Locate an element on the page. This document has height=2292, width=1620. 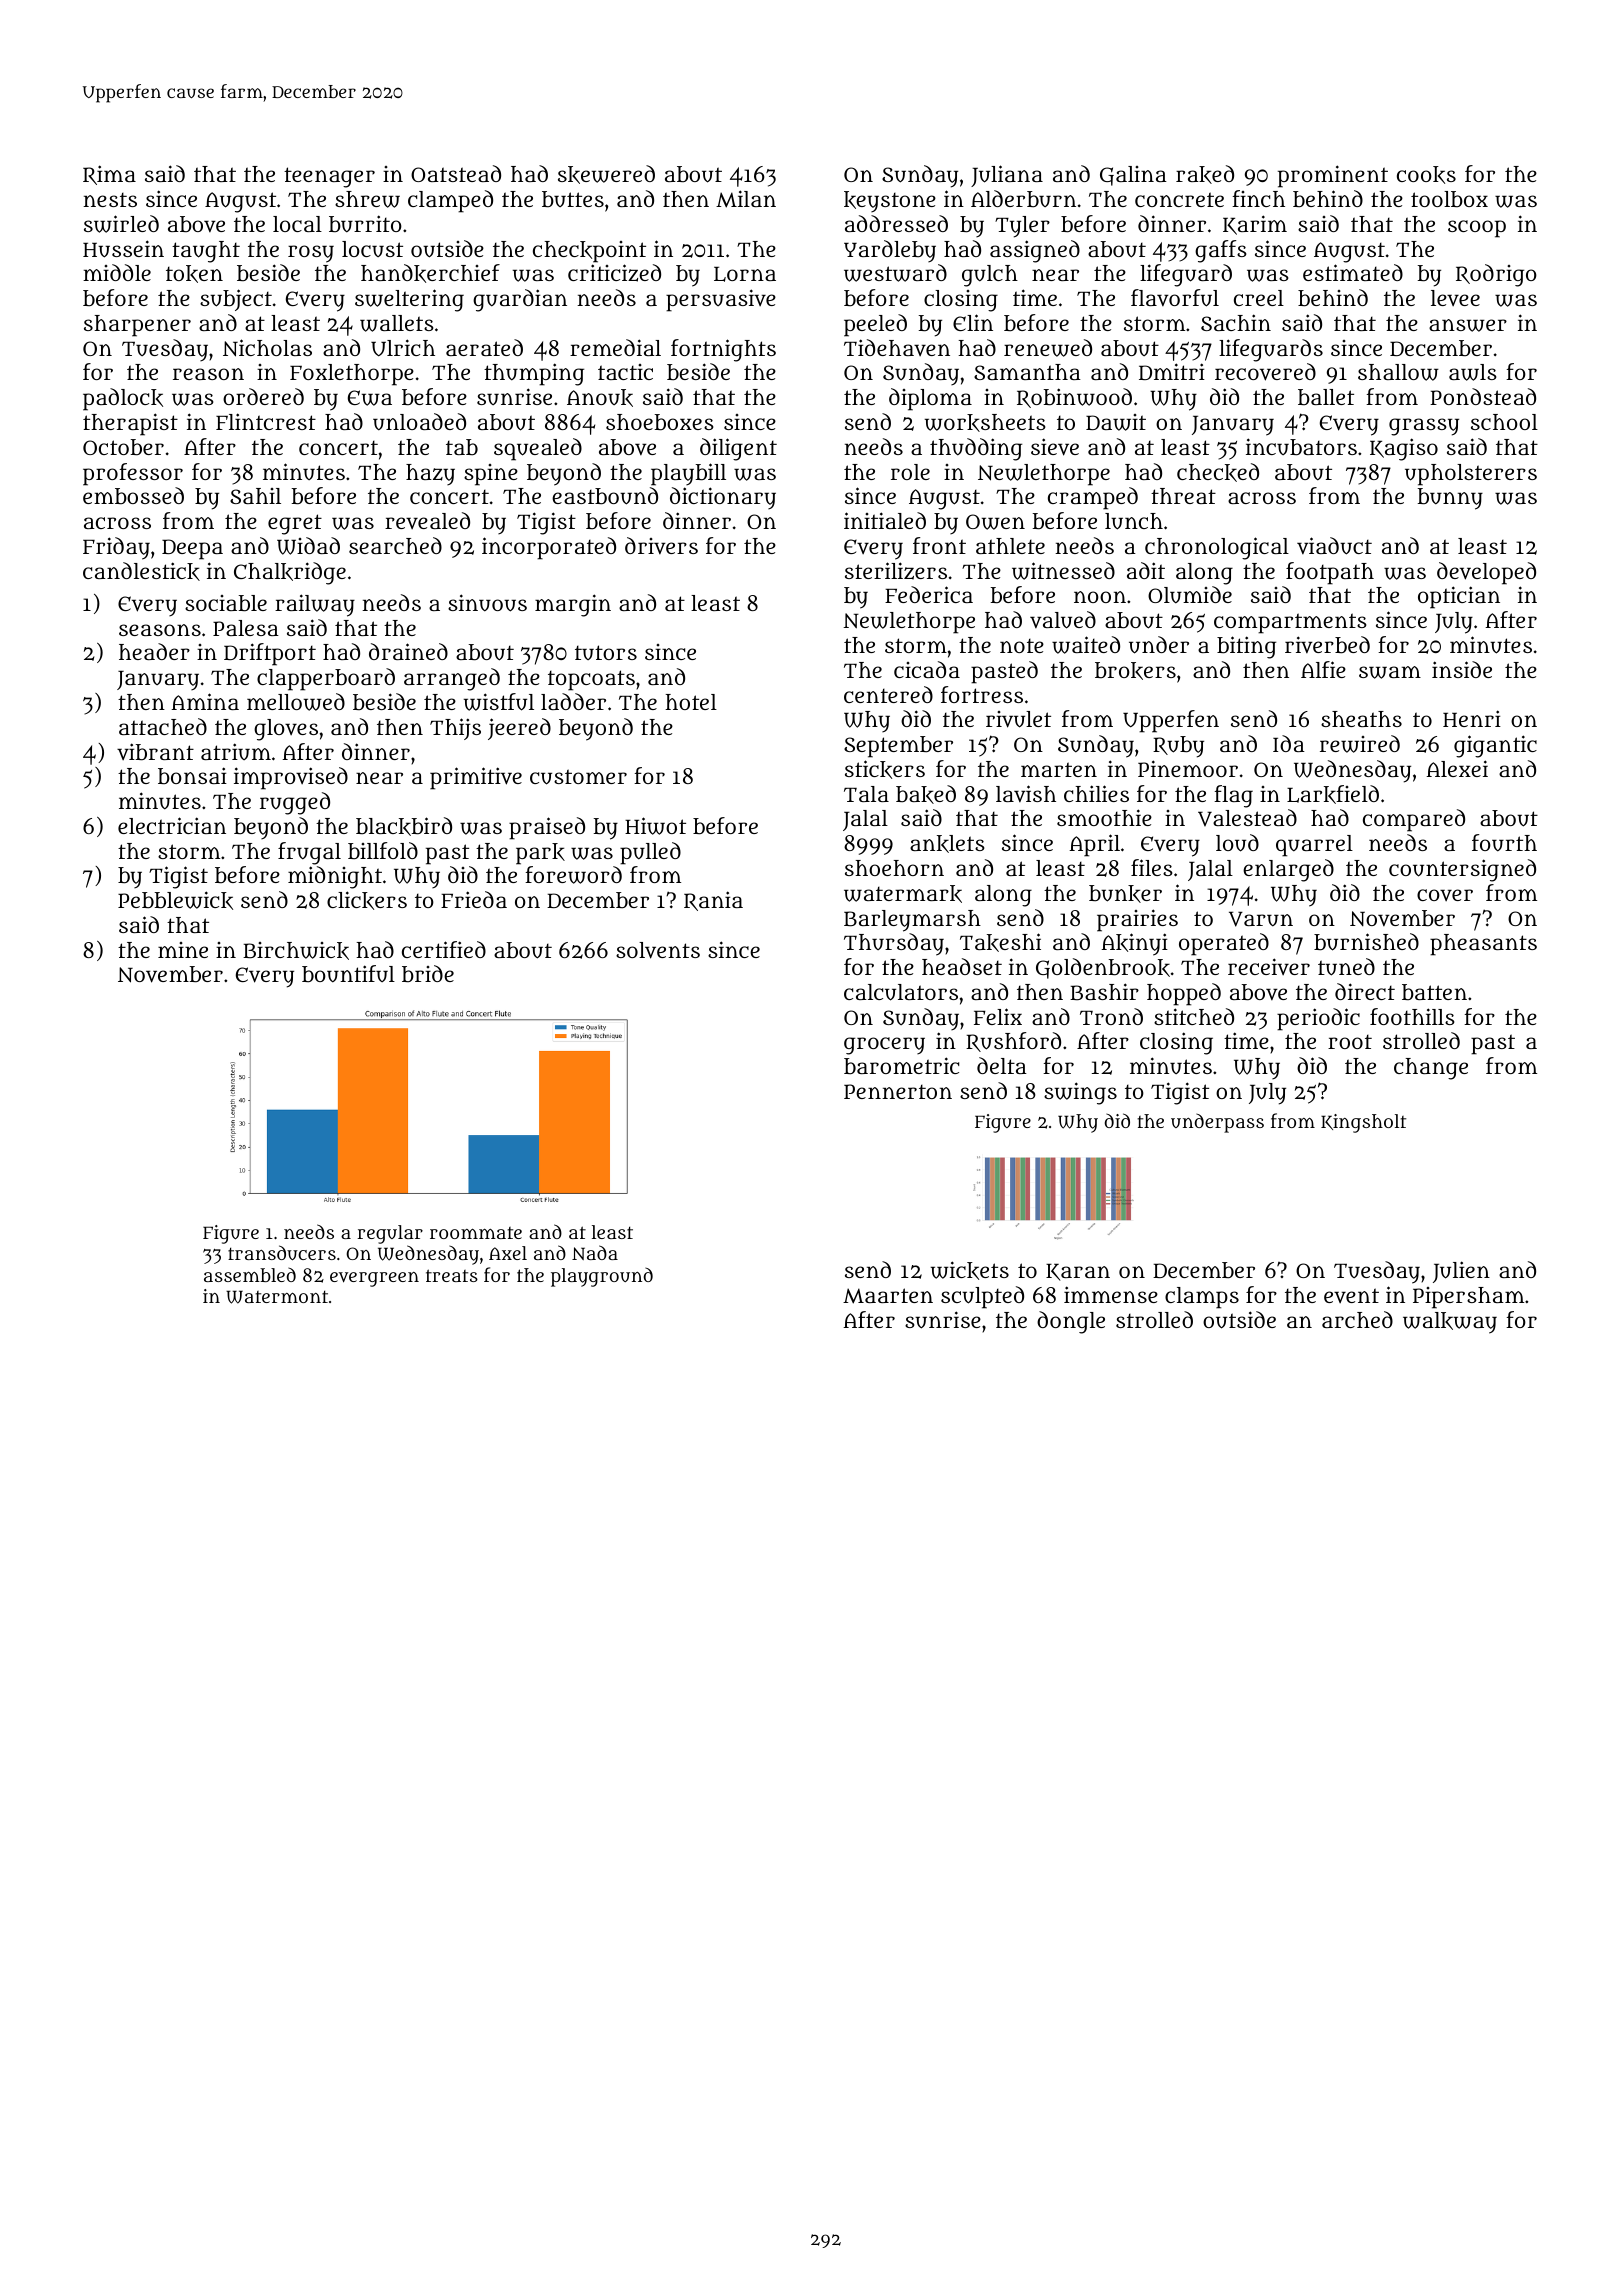
buttes is located at coordinates (573, 199).
